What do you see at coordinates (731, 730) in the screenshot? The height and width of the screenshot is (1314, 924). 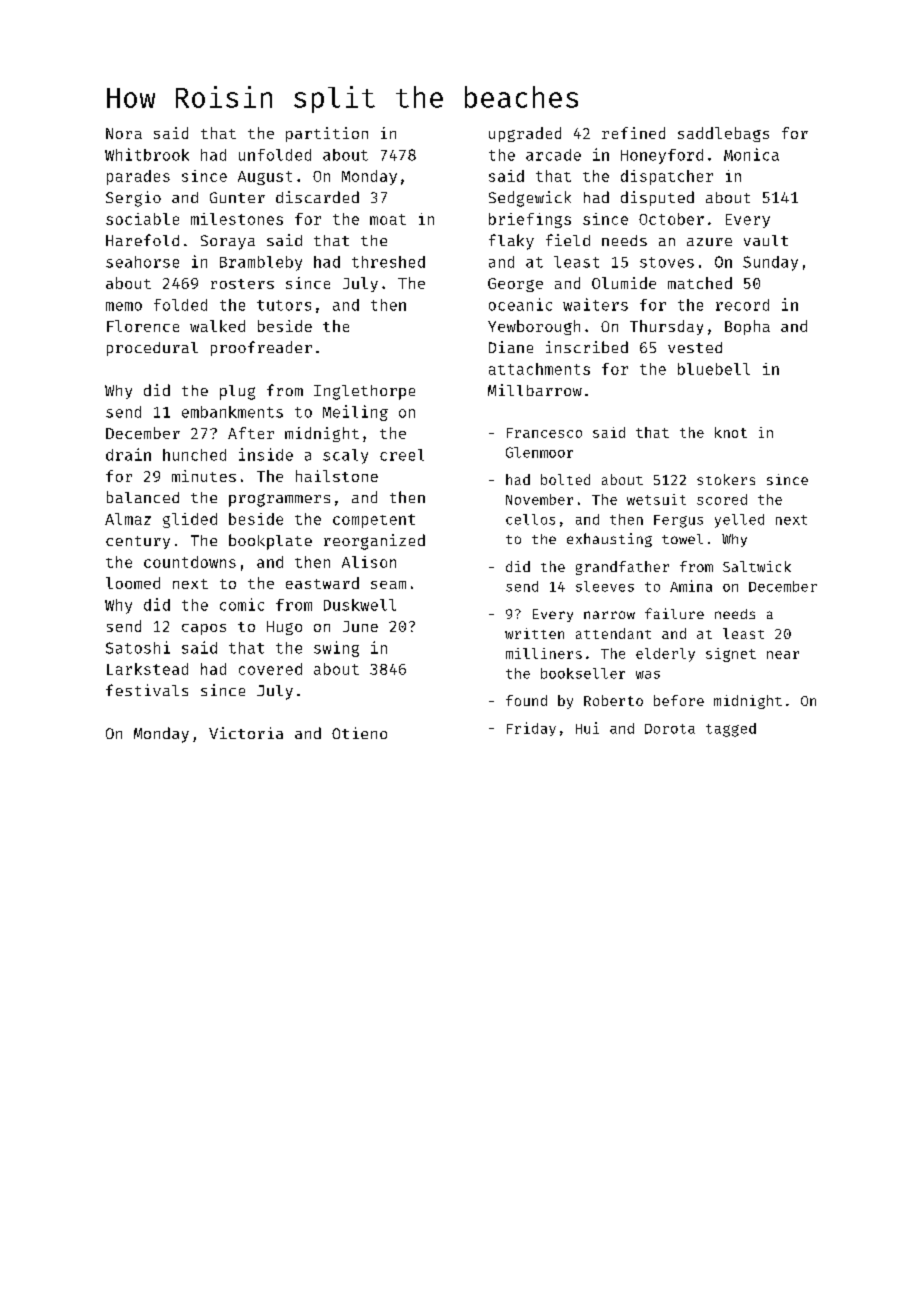 I see `tagged` at bounding box center [731, 730].
